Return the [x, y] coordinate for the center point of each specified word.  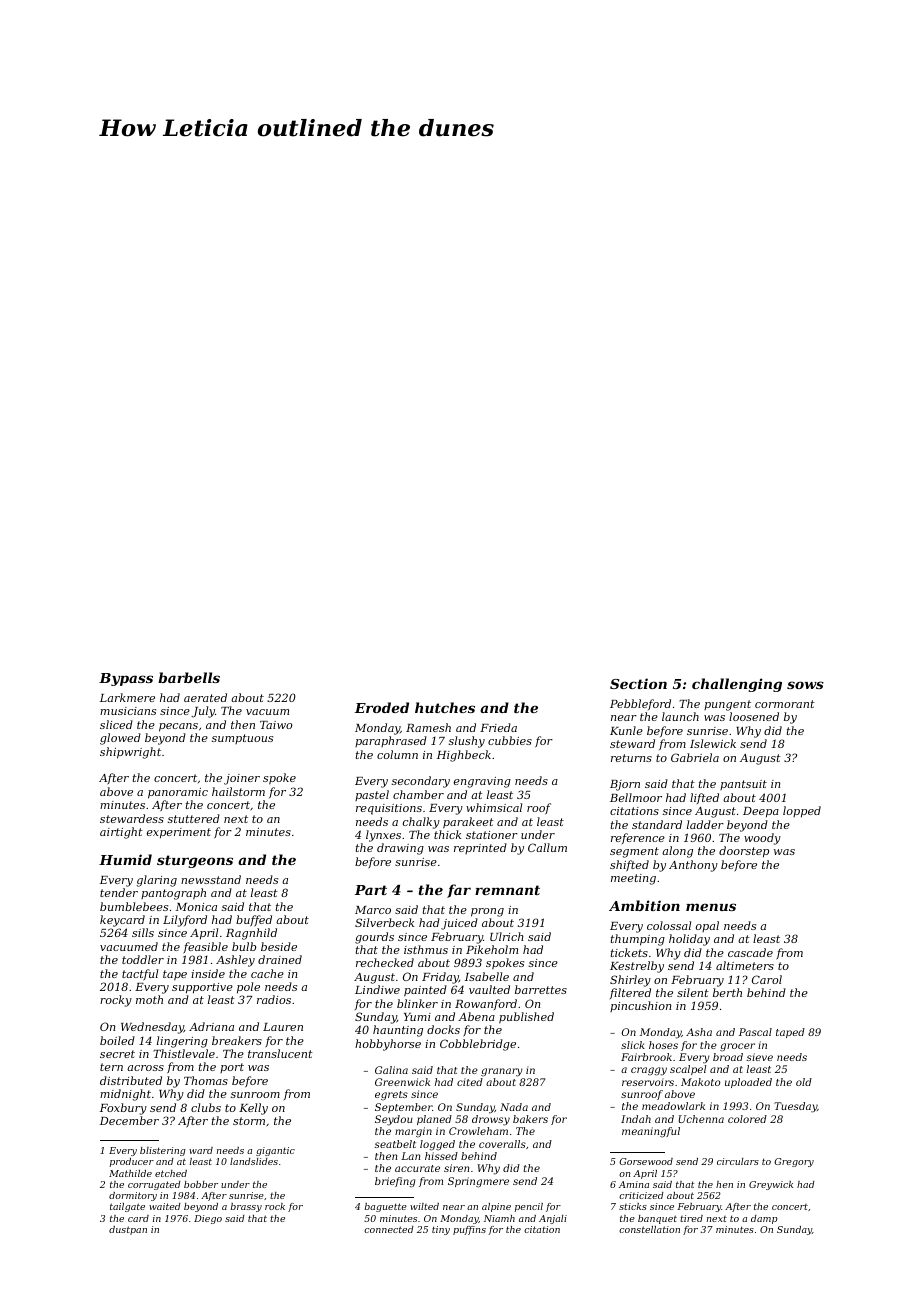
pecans [178, 727]
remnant [507, 890]
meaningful [651, 1132]
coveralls [502, 1144]
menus [711, 907]
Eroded [382, 707]
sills [143, 932]
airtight [121, 833]
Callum [547, 847]
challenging [737, 685]
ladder [705, 824]
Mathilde [130, 1173]
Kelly [253, 1109]
